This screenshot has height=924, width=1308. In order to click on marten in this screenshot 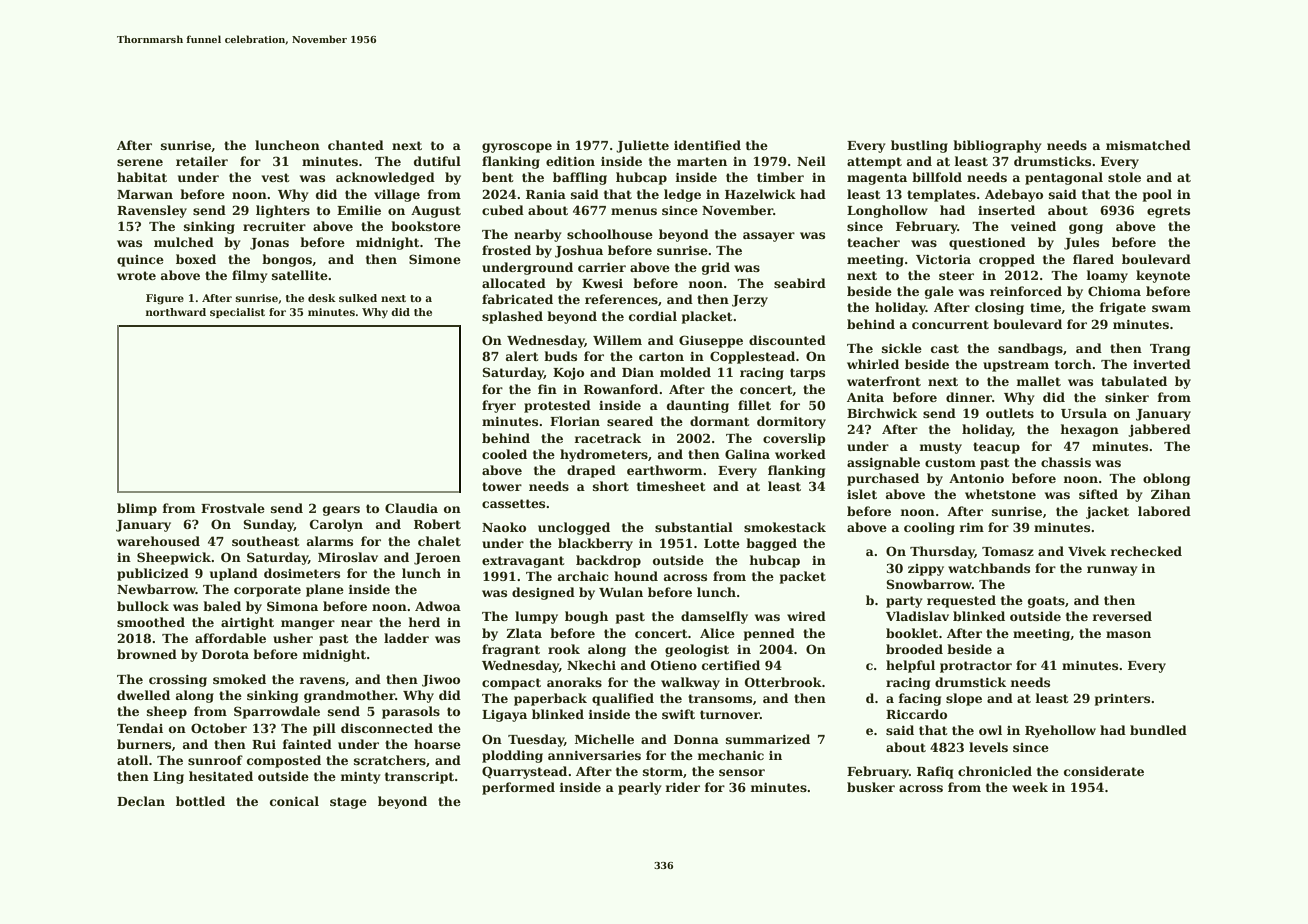, I will do `click(702, 161)`.
